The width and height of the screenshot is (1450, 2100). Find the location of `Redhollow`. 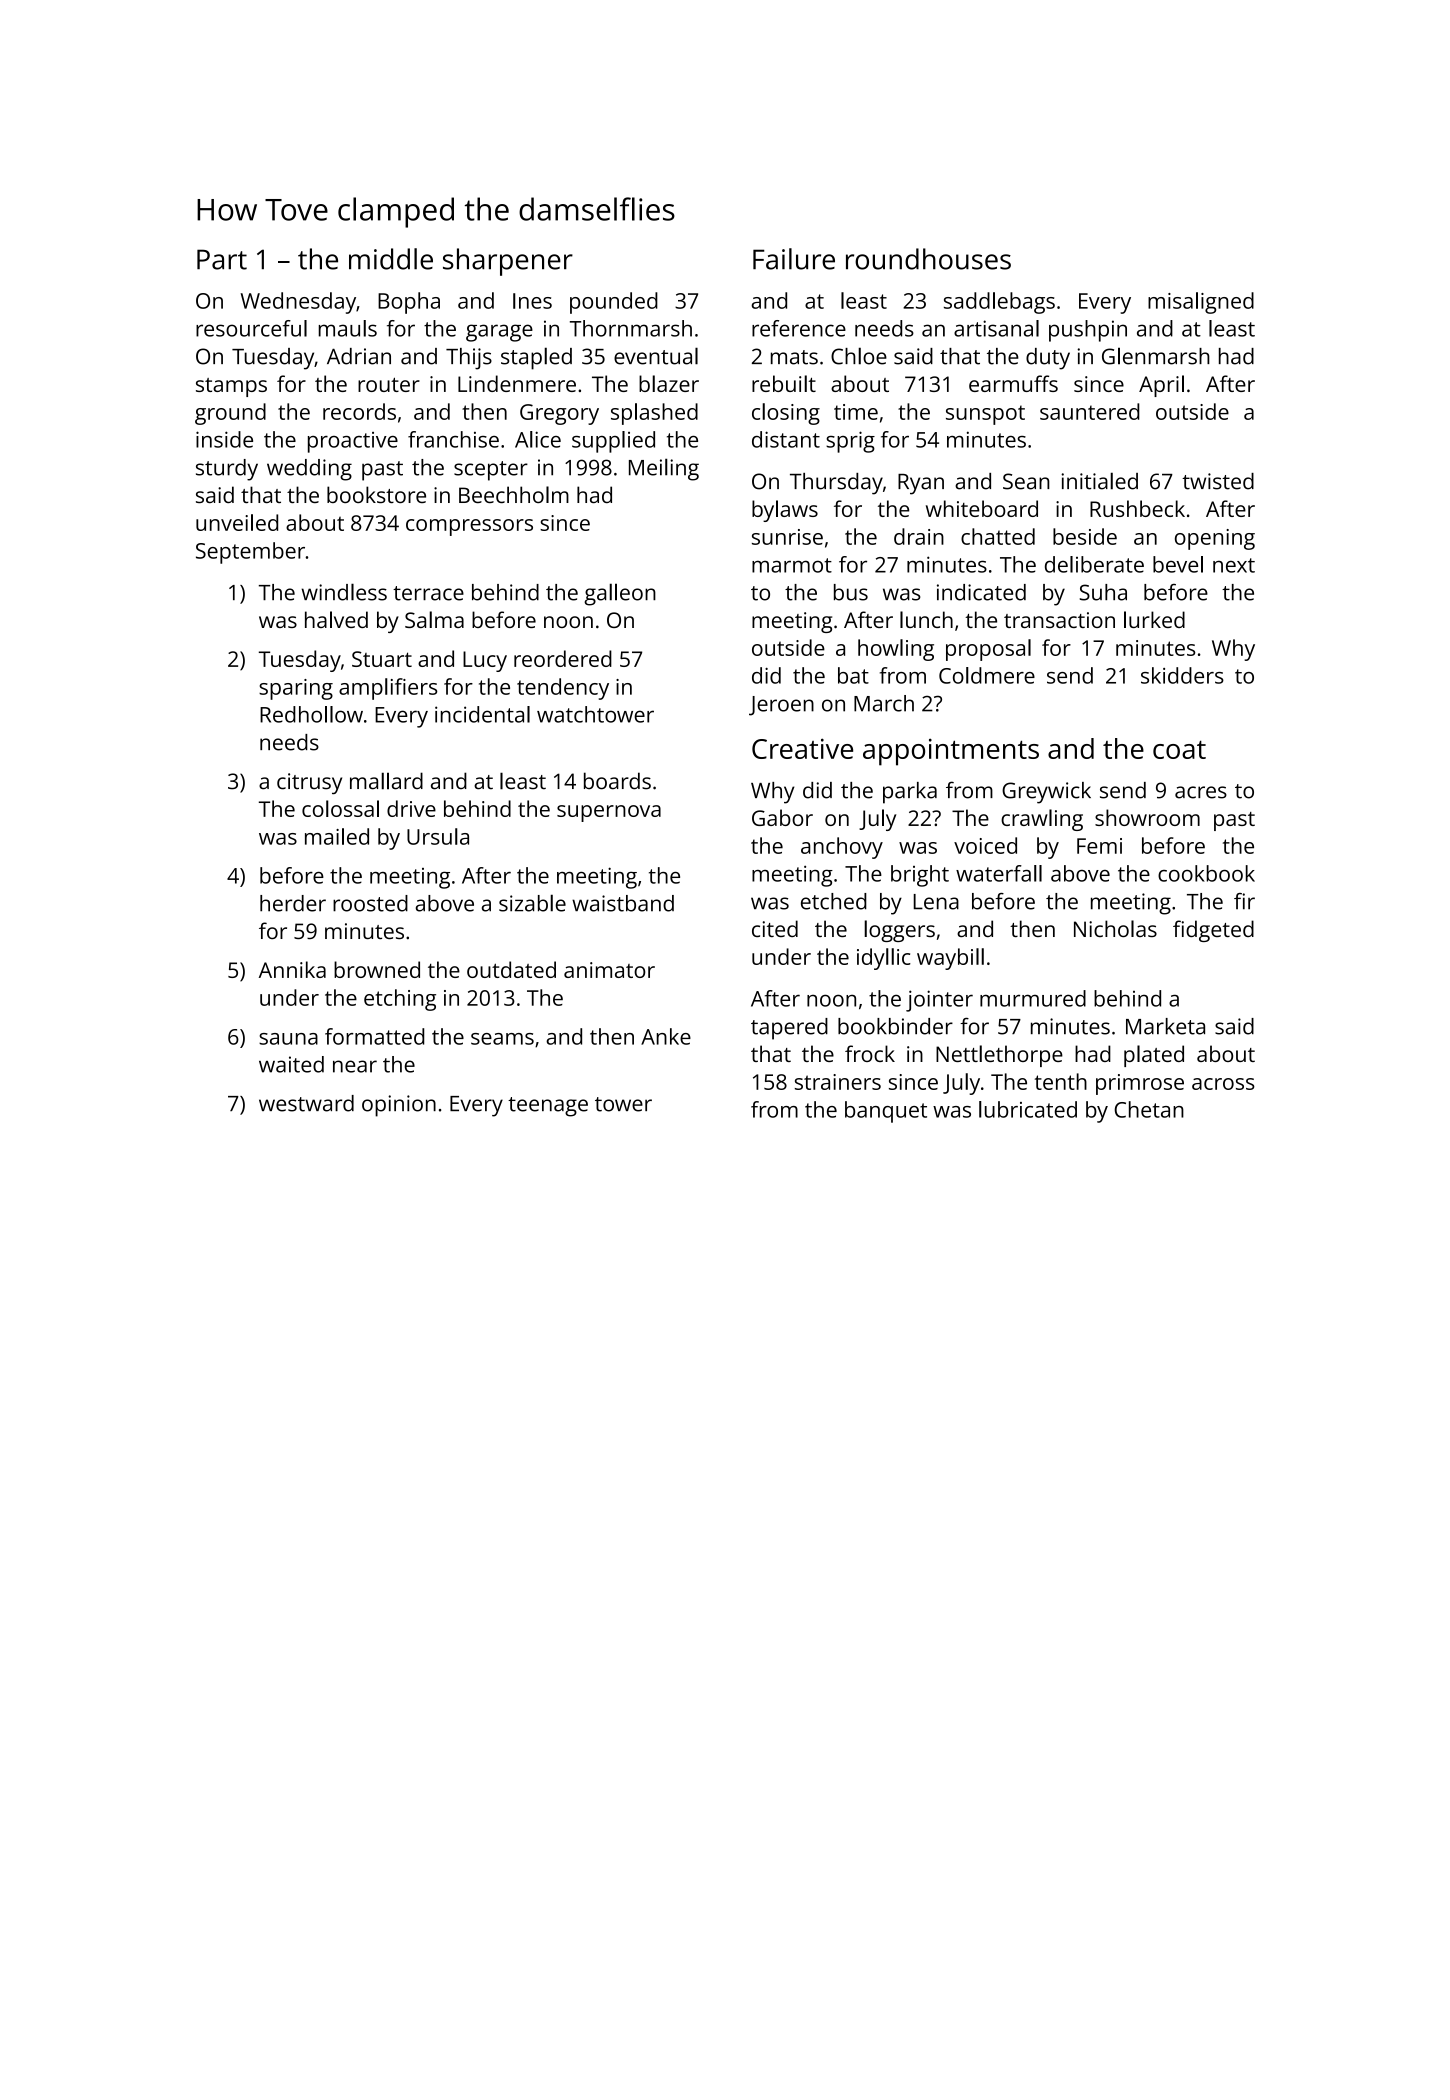

Redhollow is located at coordinates (311, 714).
